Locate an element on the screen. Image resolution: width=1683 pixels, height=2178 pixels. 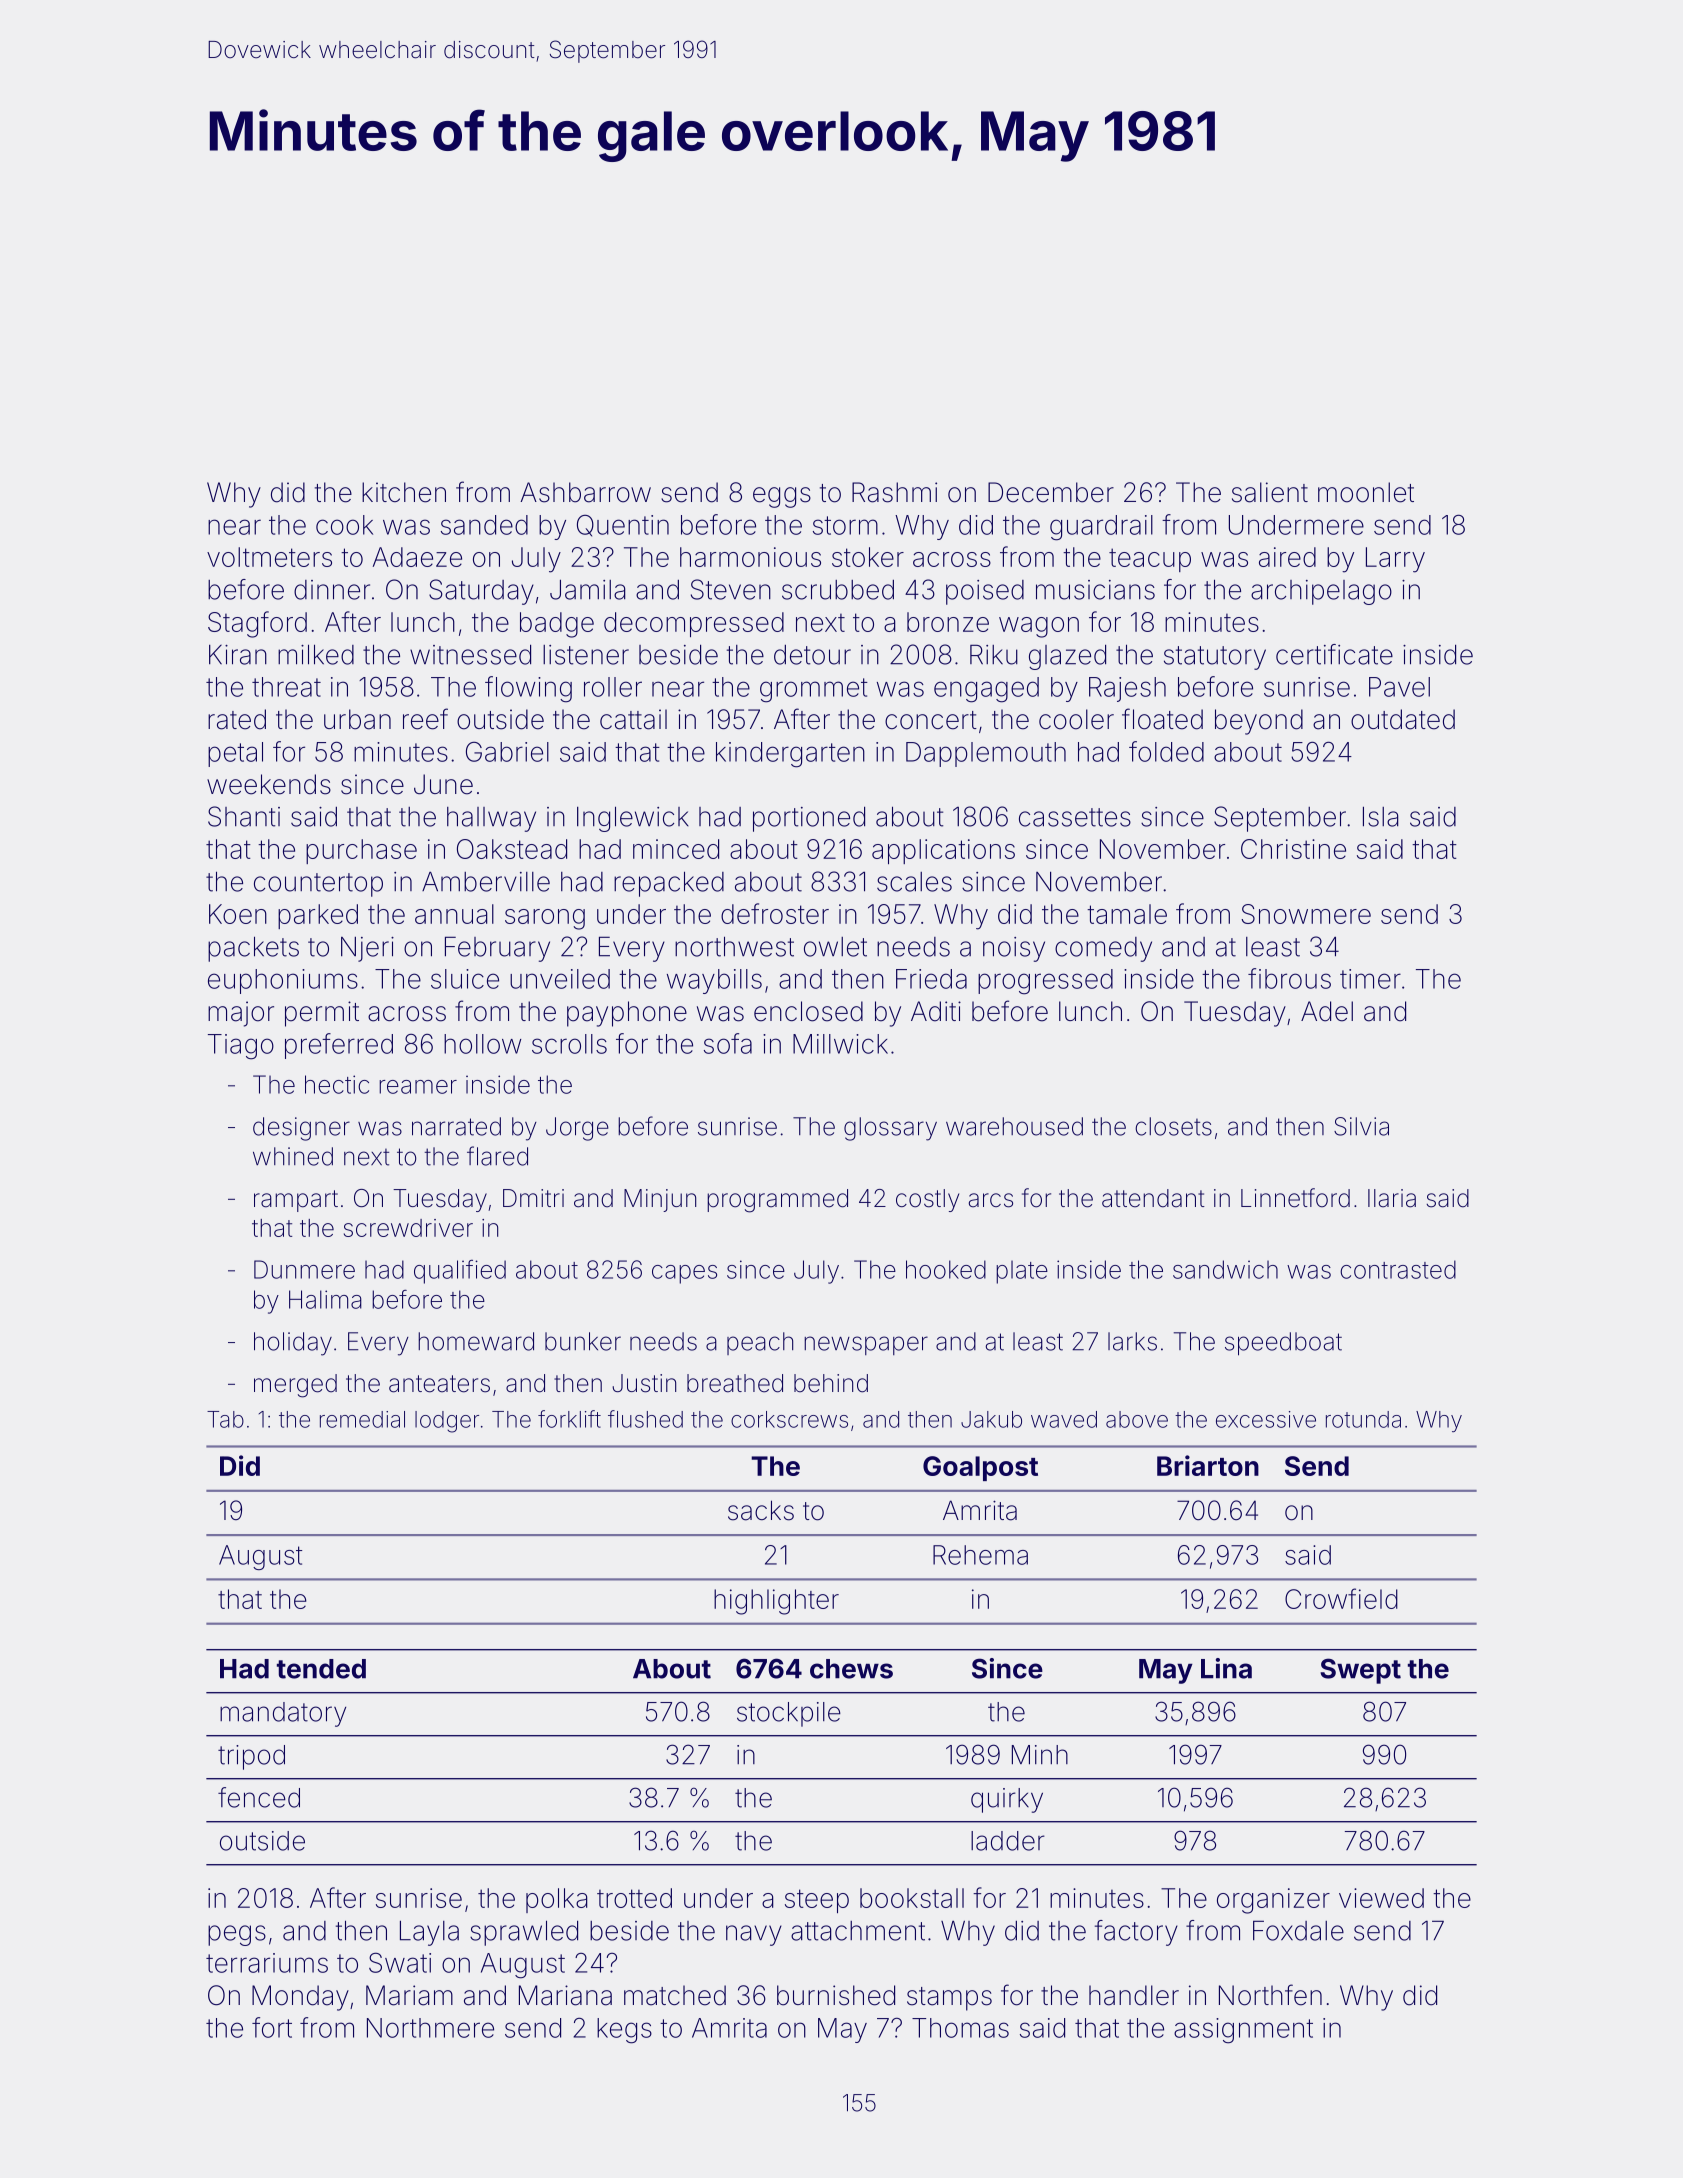
viewed is located at coordinates (1381, 1898).
